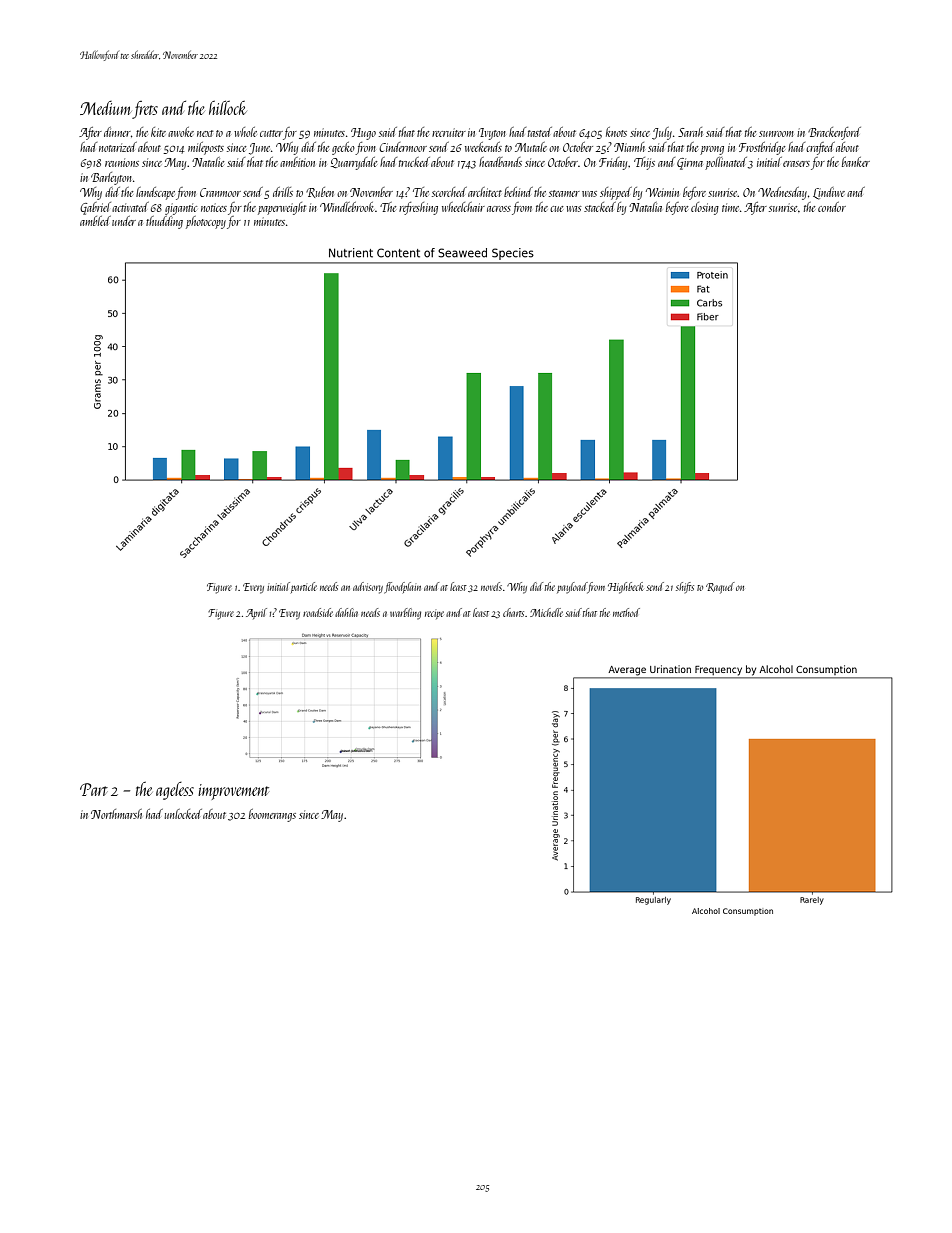 This screenshot has width=952, height=1233. What do you see at coordinates (626, 612) in the screenshot?
I see `method` at bounding box center [626, 612].
